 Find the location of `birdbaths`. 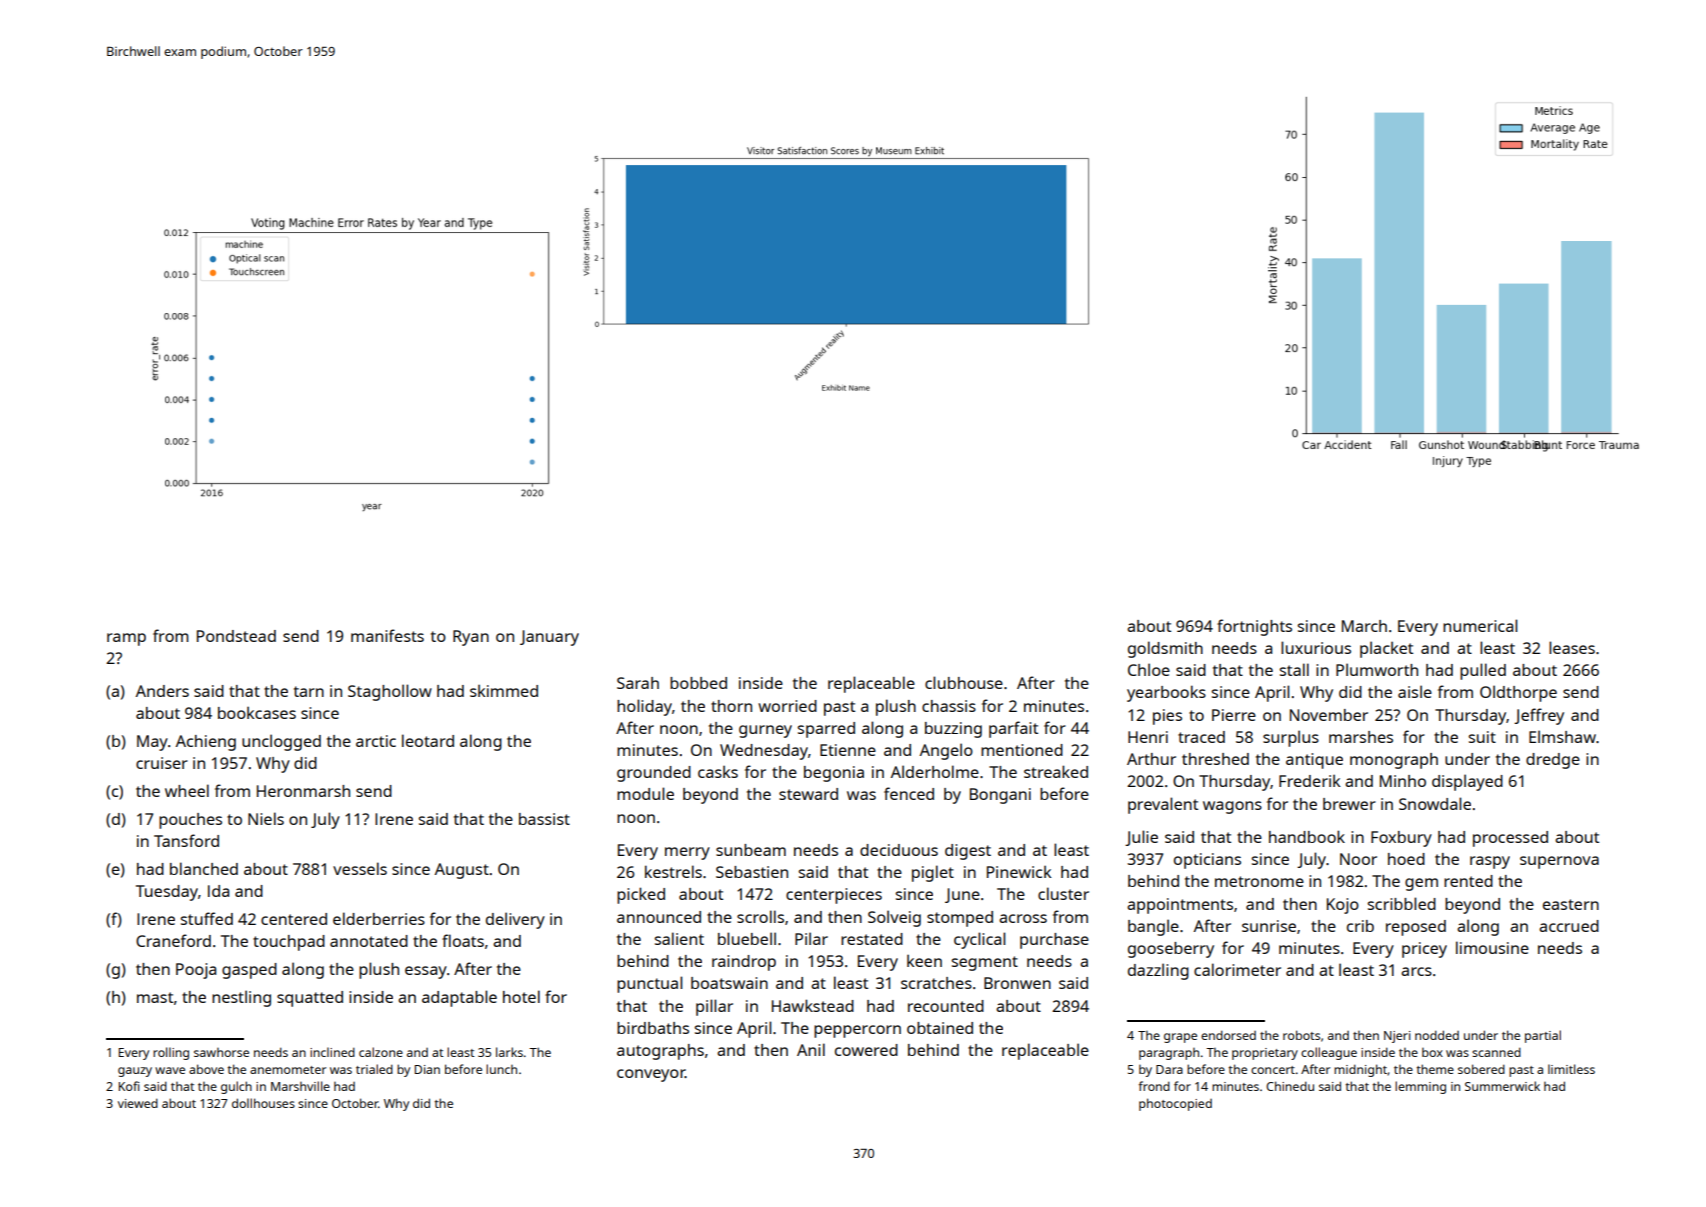

birdbaths is located at coordinates (653, 1028).
